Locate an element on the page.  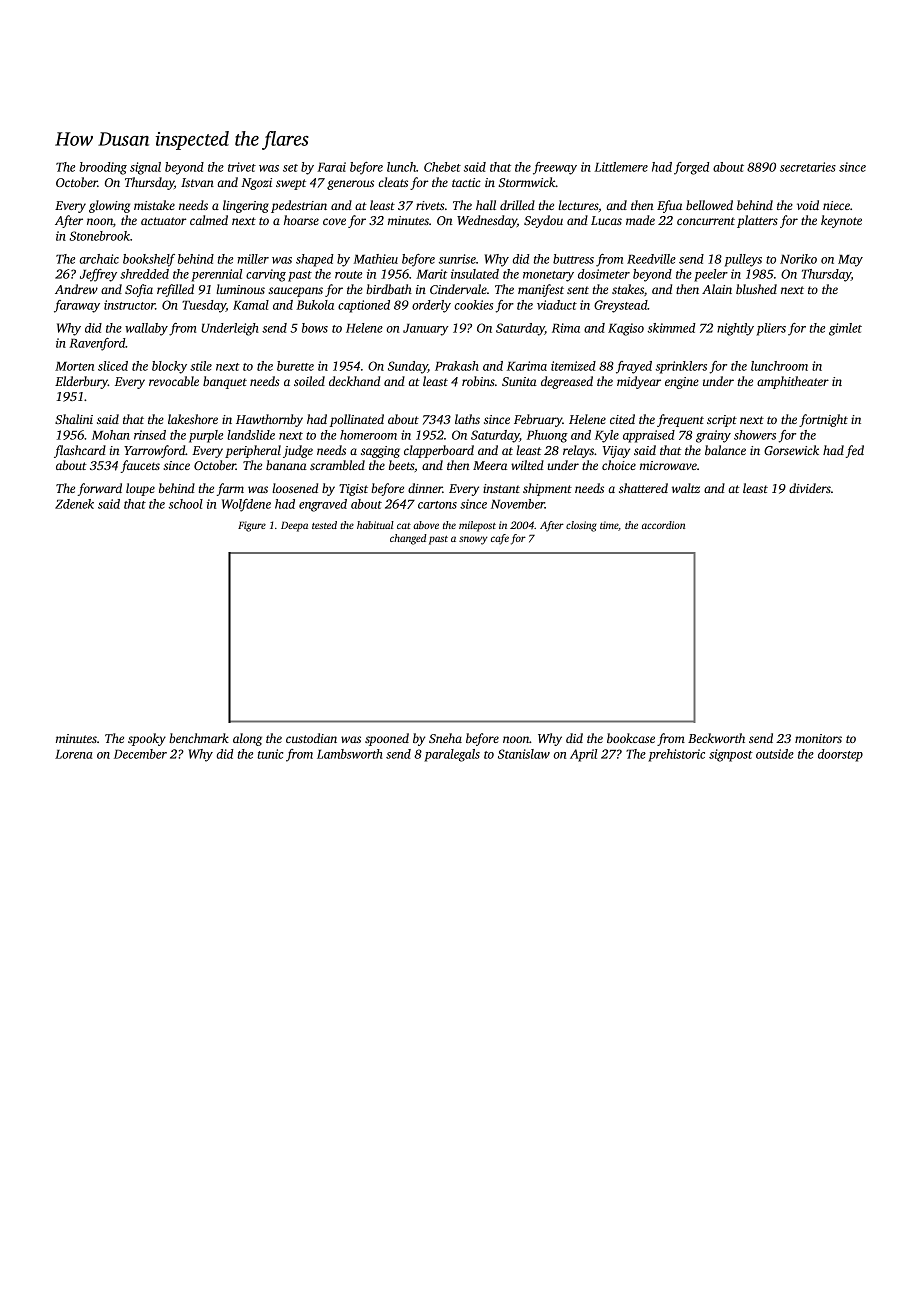
secretaries is located at coordinates (808, 167).
